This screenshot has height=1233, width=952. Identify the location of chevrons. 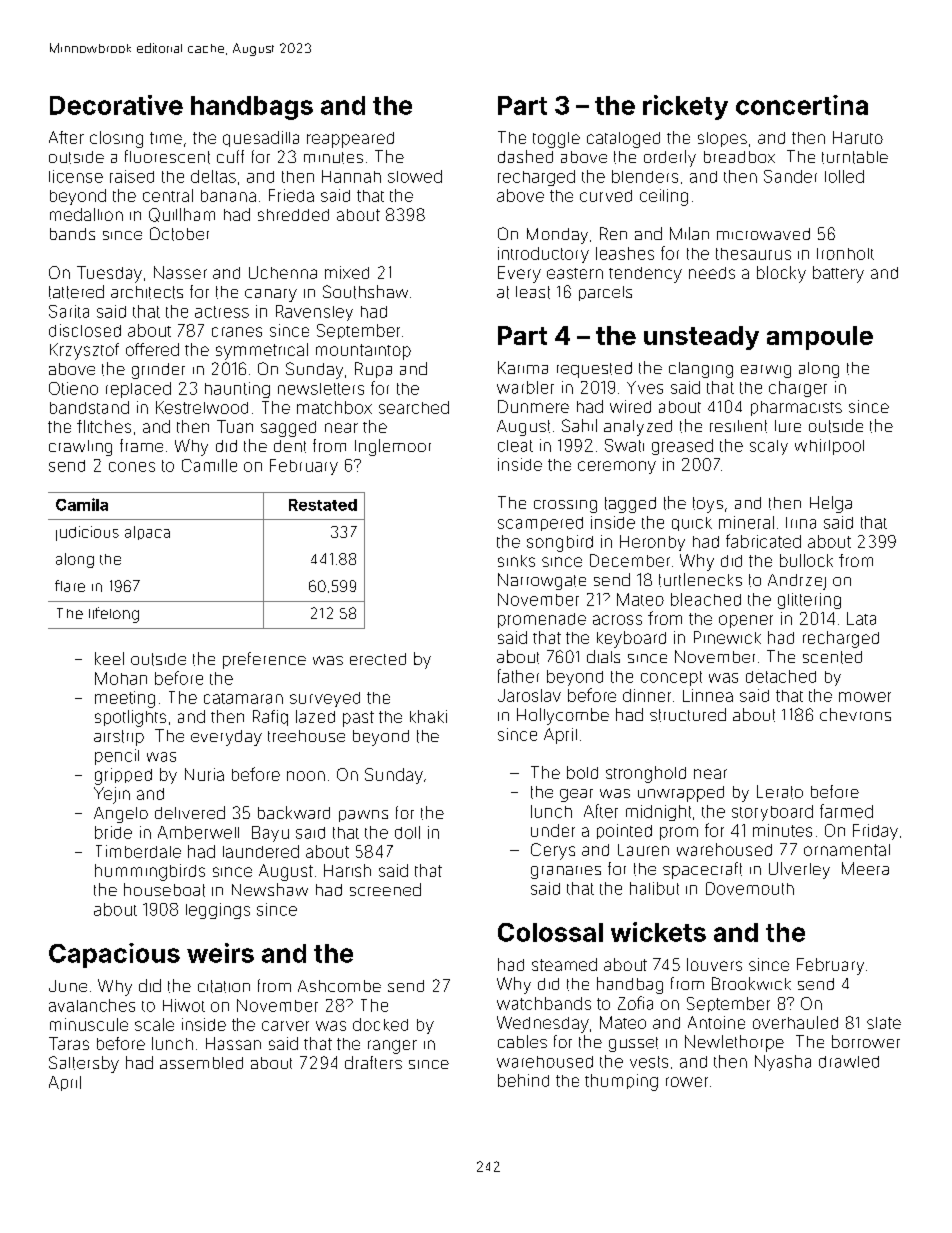
(855, 714).
